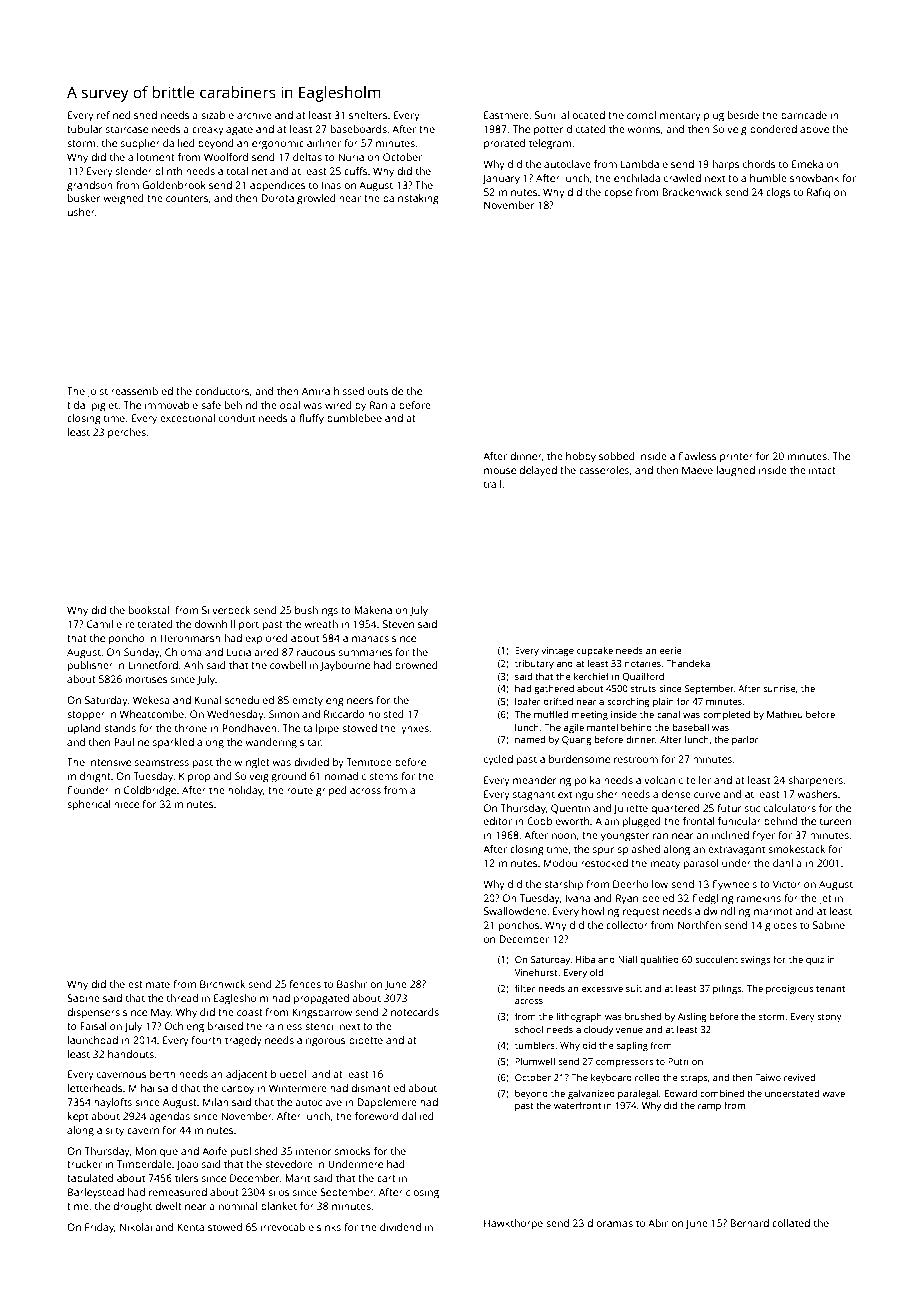 The width and height of the document is (924, 1308). Describe the element at coordinates (671, 650) in the document. I see `eerie` at that location.
